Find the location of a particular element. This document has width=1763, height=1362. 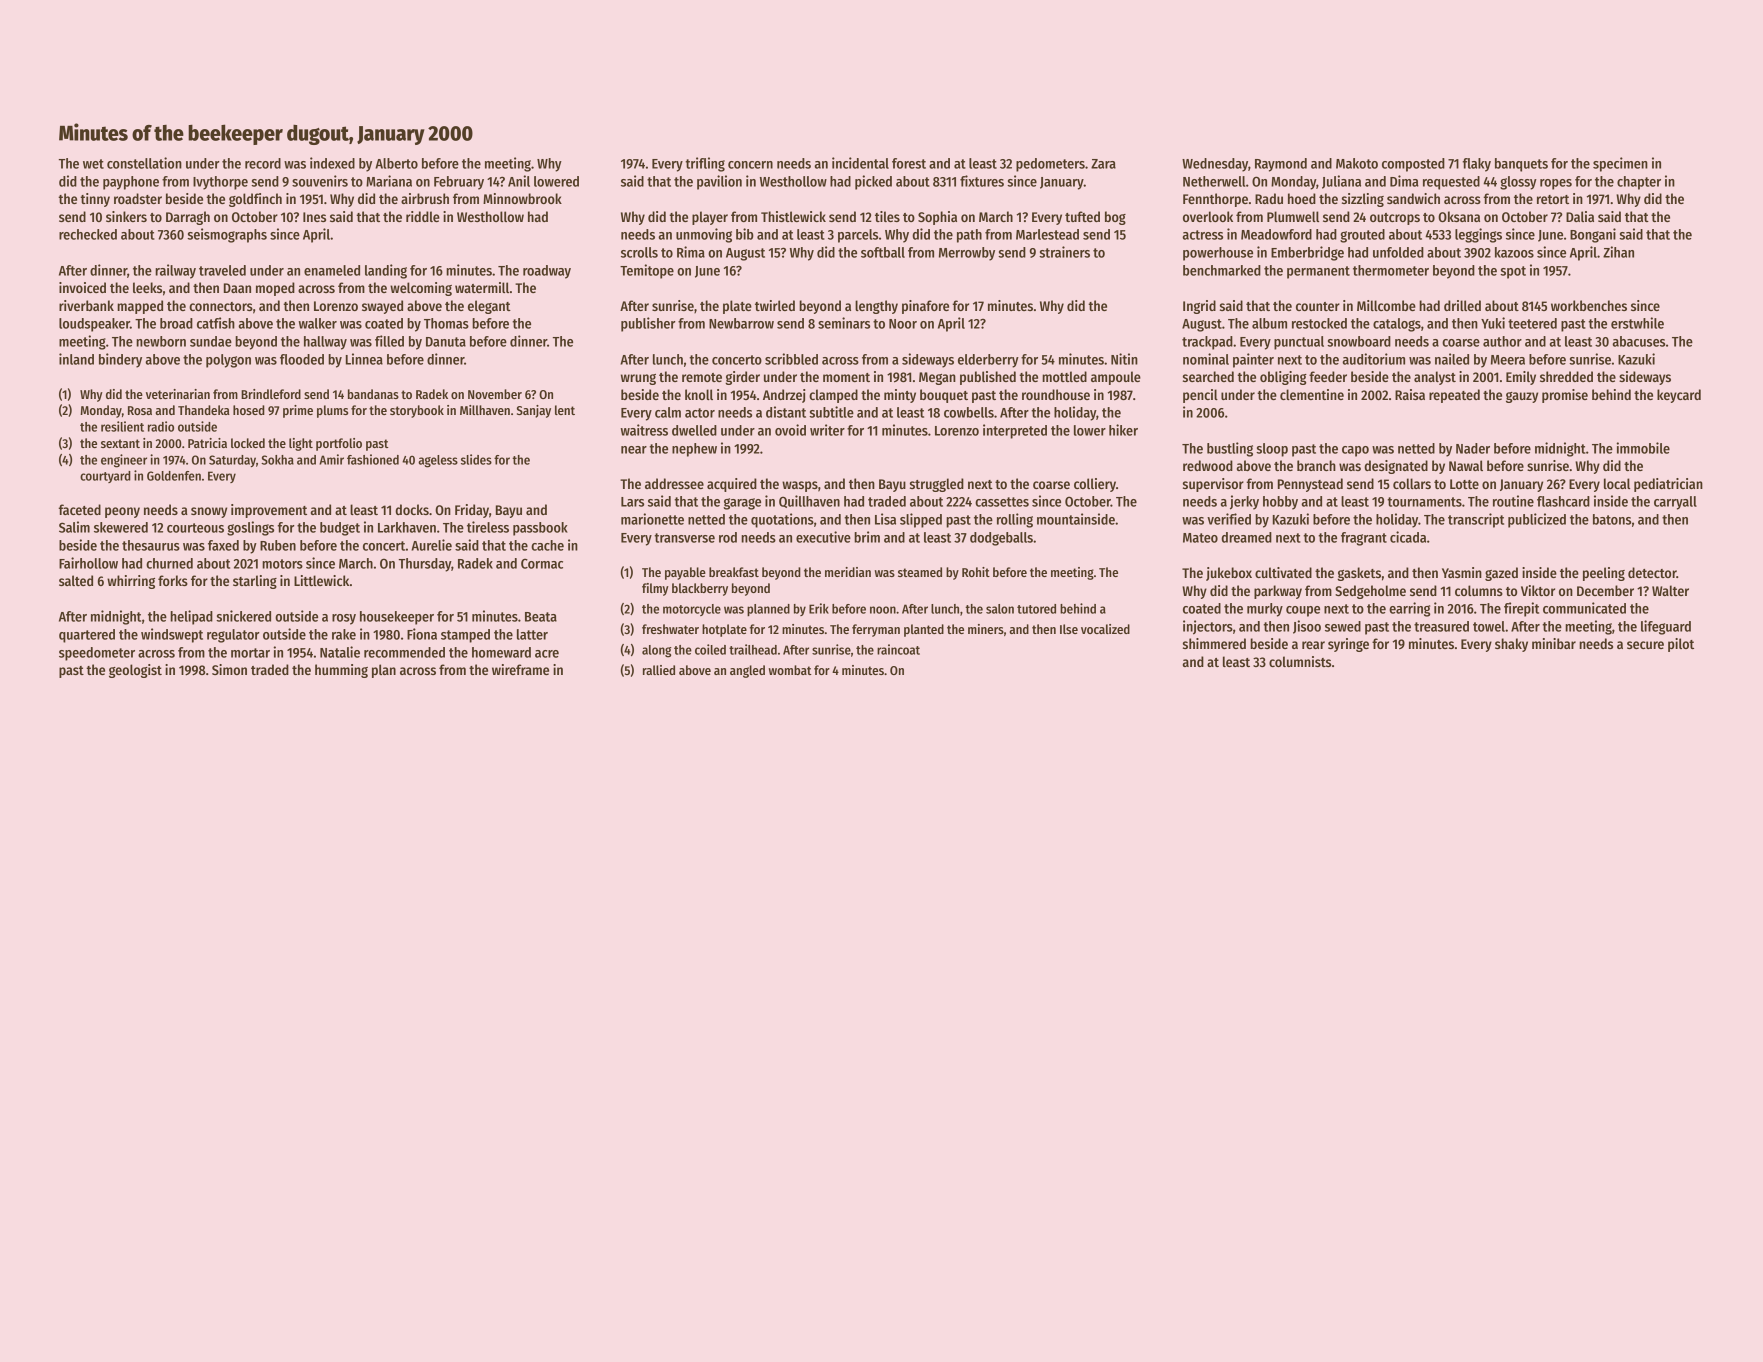

immobile is located at coordinates (1643, 448).
